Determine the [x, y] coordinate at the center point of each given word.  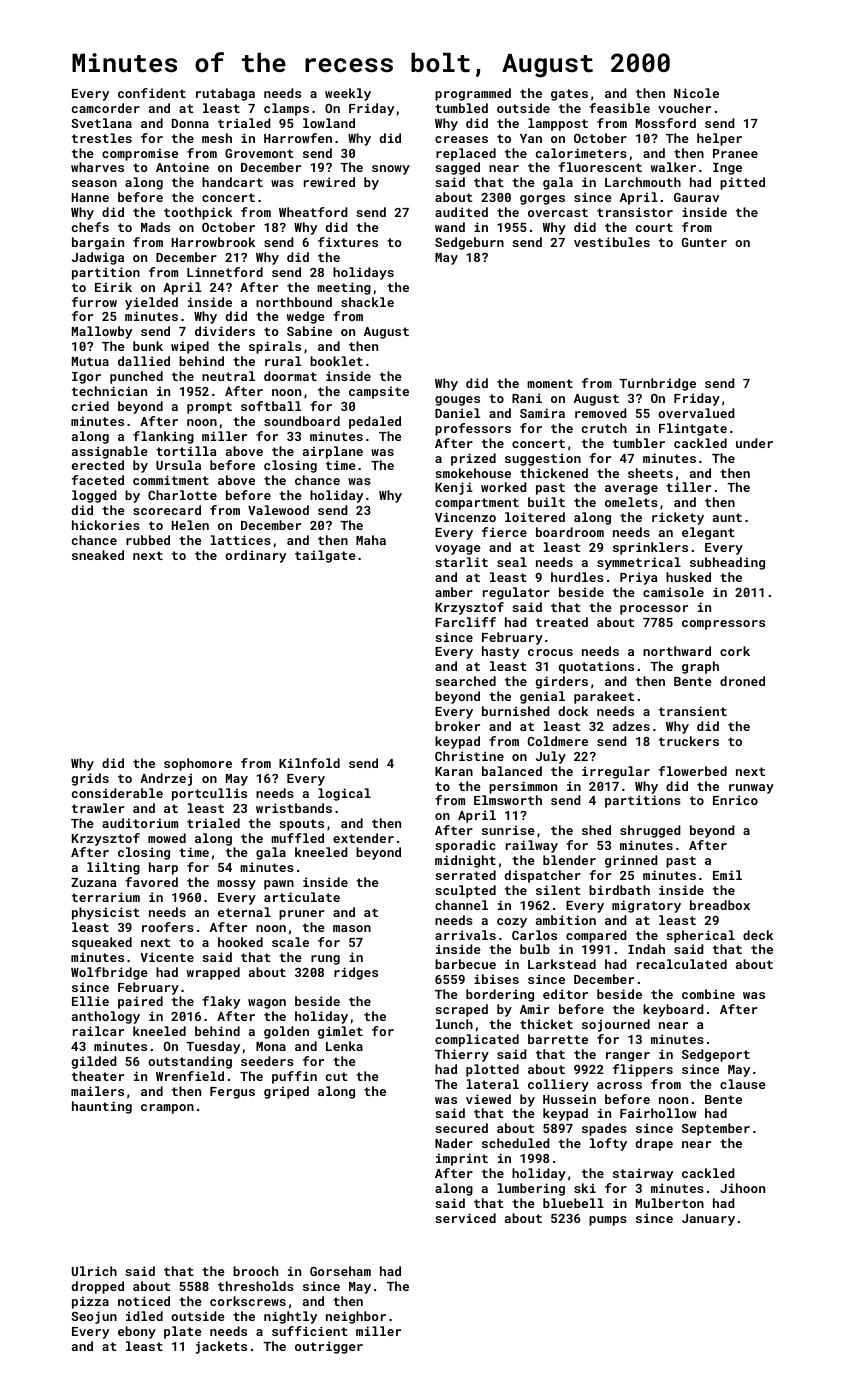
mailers [97, 1091]
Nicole [696, 93]
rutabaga [225, 94]
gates [569, 95]
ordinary [255, 556]
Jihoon [742, 1188]
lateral [493, 1084]
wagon [267, 1004]
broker [457, 726]
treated [562, 622]
